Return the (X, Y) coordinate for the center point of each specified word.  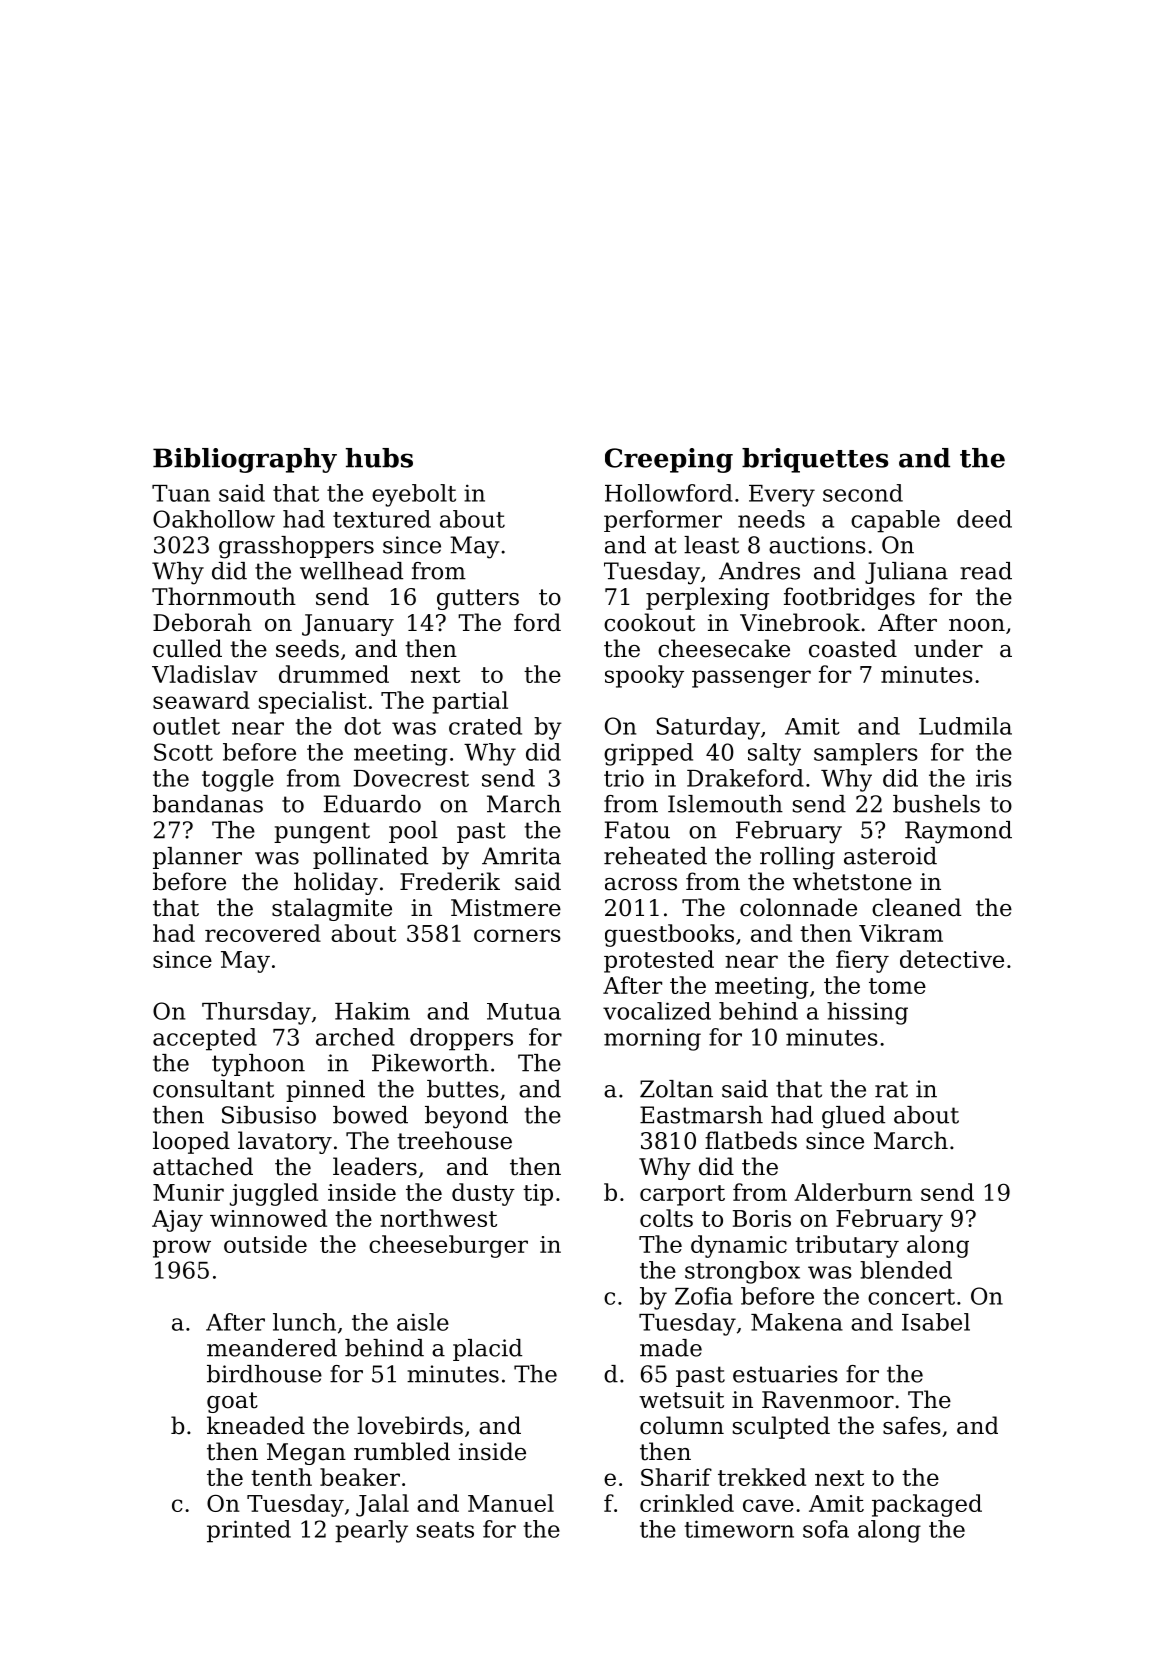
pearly (371, 1531)
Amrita (521, 856)
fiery (862, 961)
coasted (853, 648)
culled (187, 648)
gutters (478, 599)
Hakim (372, 1011)
